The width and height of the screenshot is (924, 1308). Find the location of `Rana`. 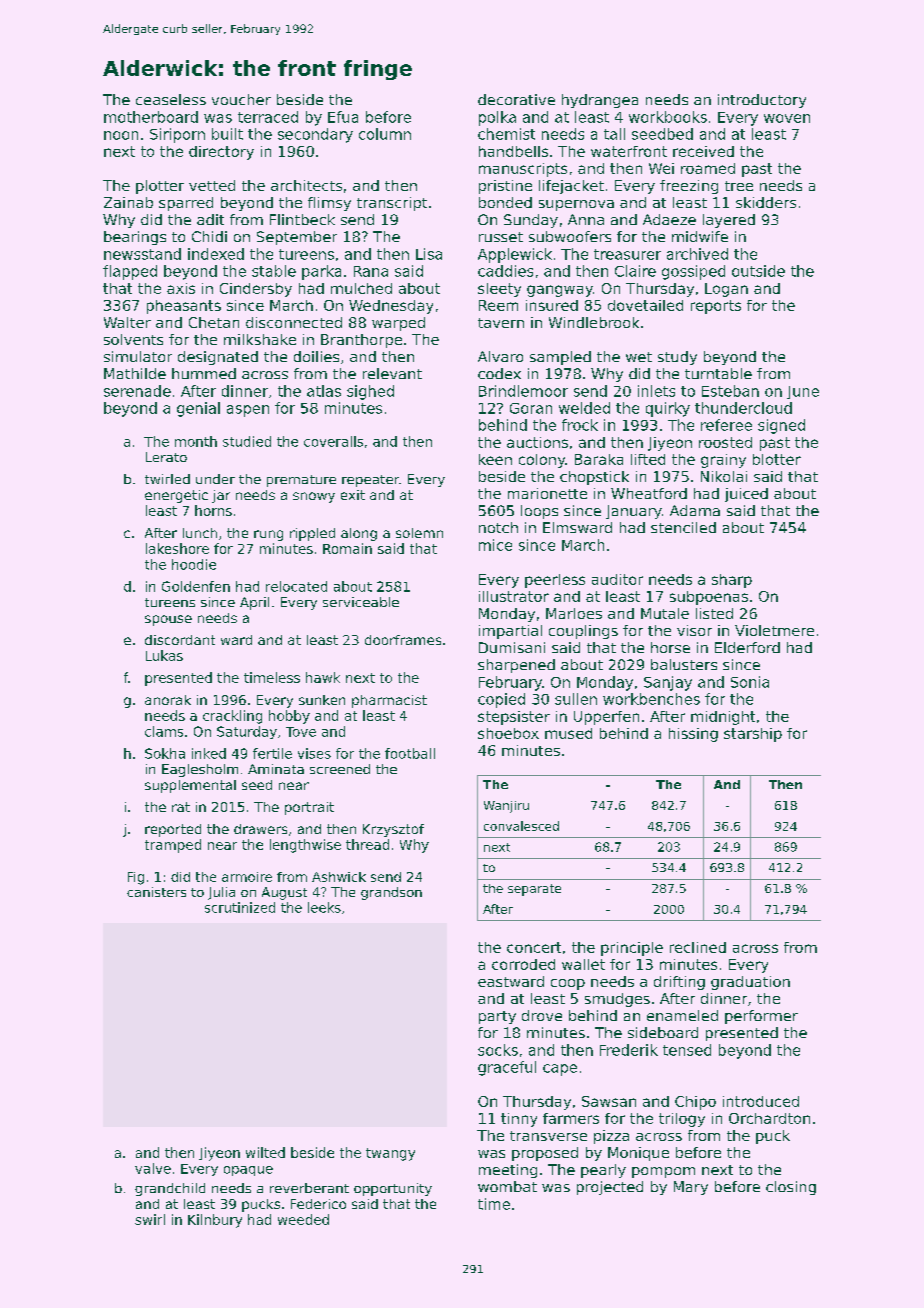

Rana is located at coordinates (371, 271).
